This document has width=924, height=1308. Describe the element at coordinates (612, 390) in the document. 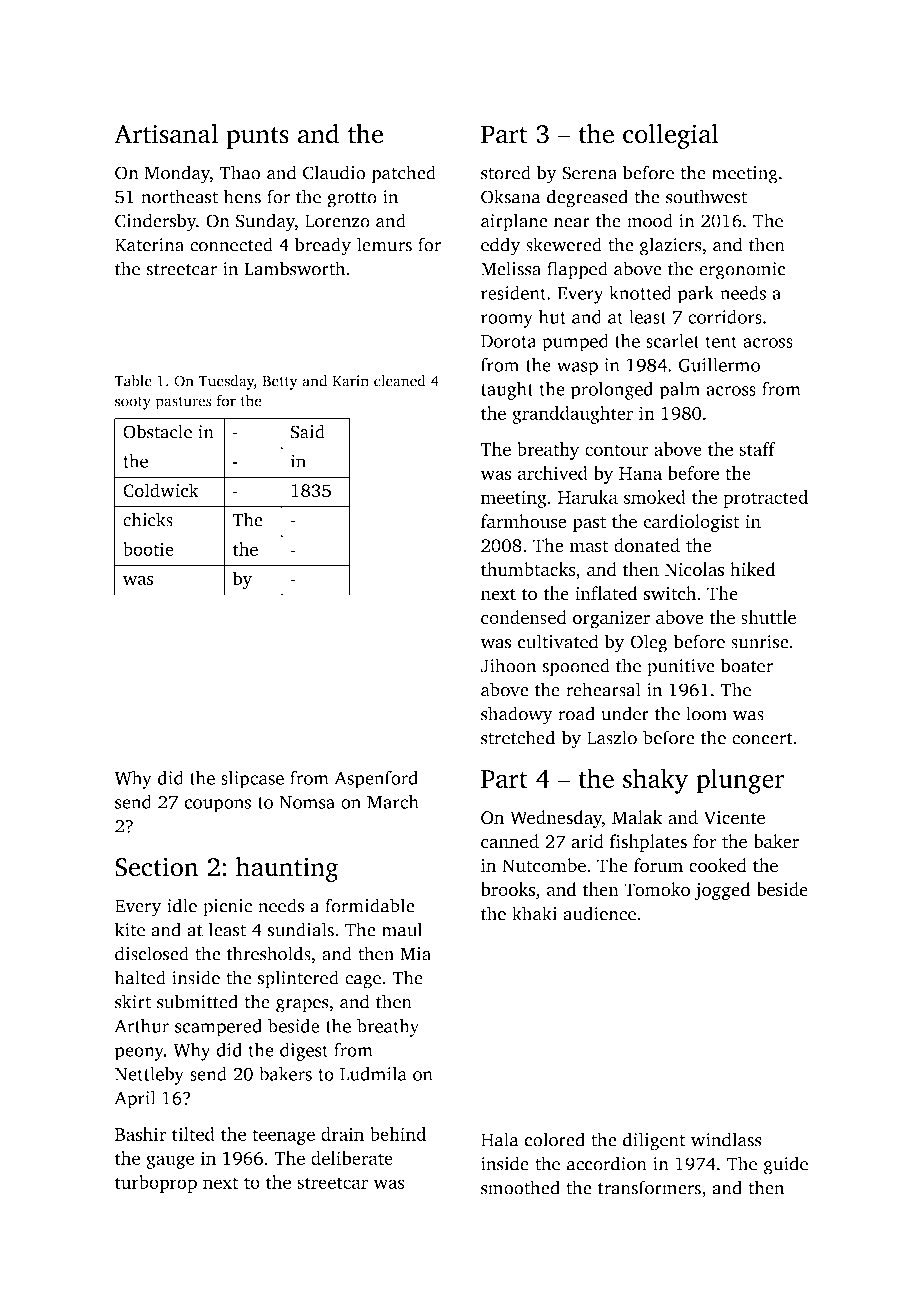

I see `prolonged` at that location.
